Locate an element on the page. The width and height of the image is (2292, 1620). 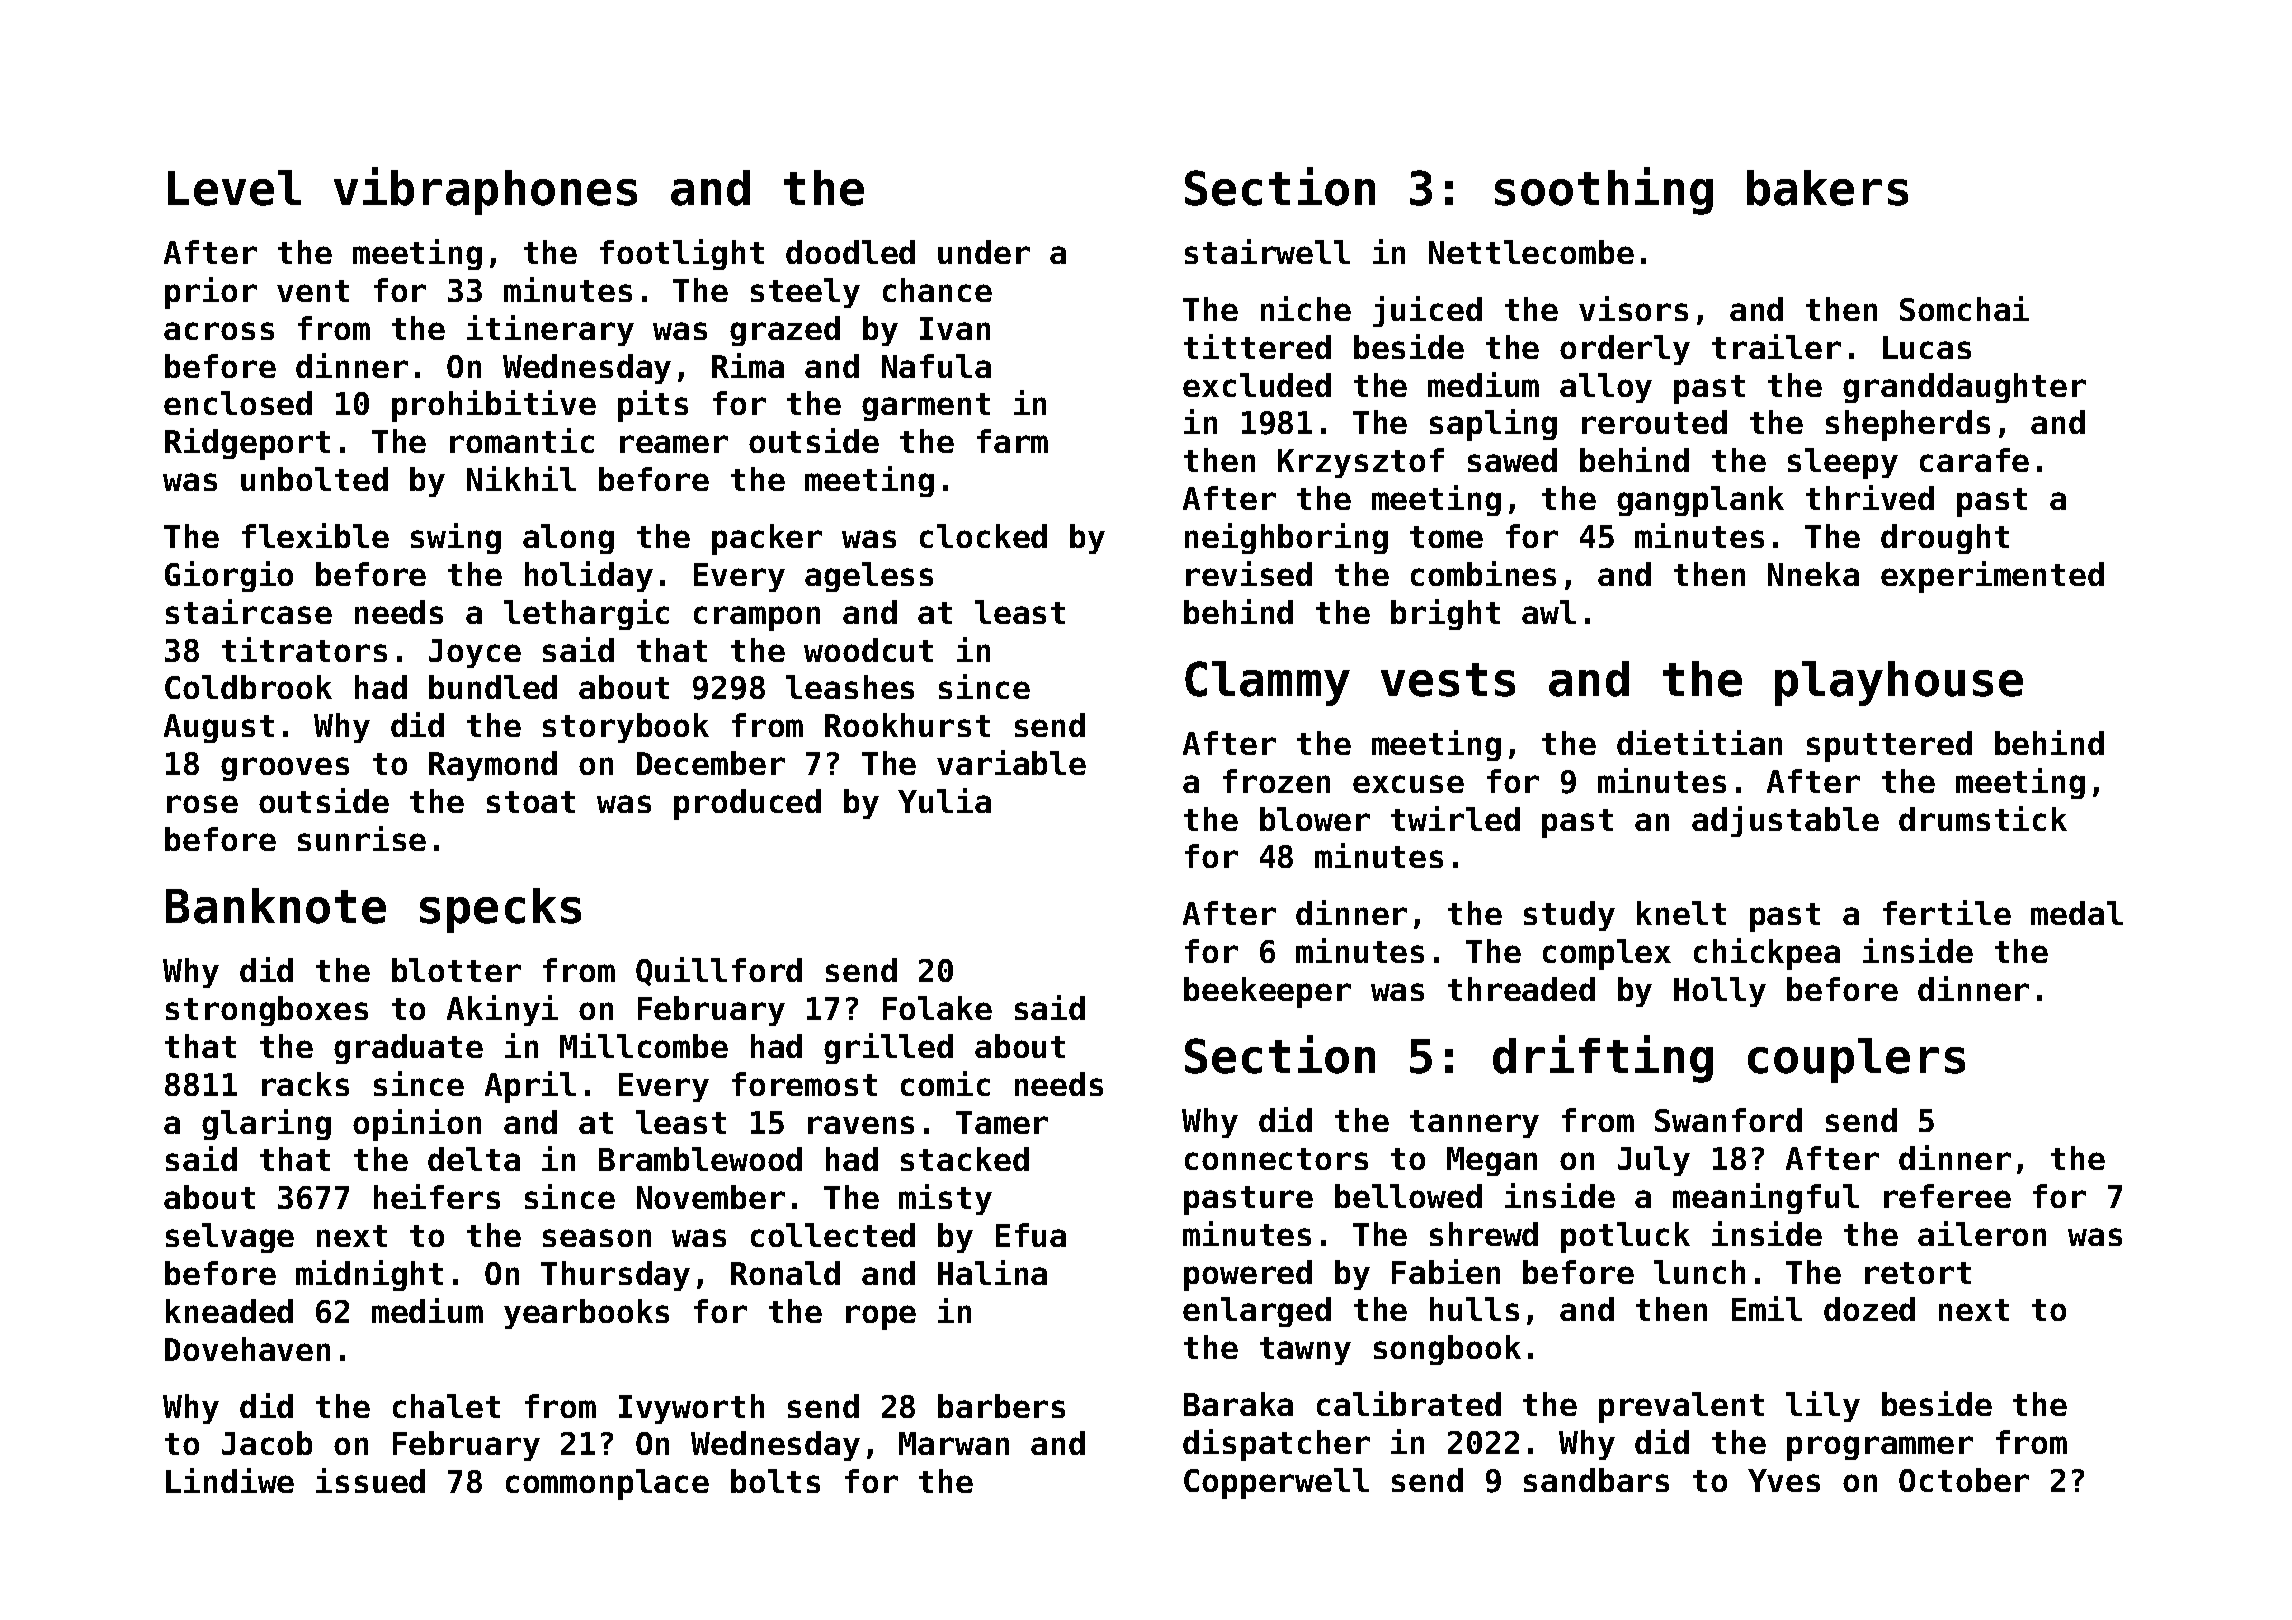
itinerary is located at coordinates (550, 330).
